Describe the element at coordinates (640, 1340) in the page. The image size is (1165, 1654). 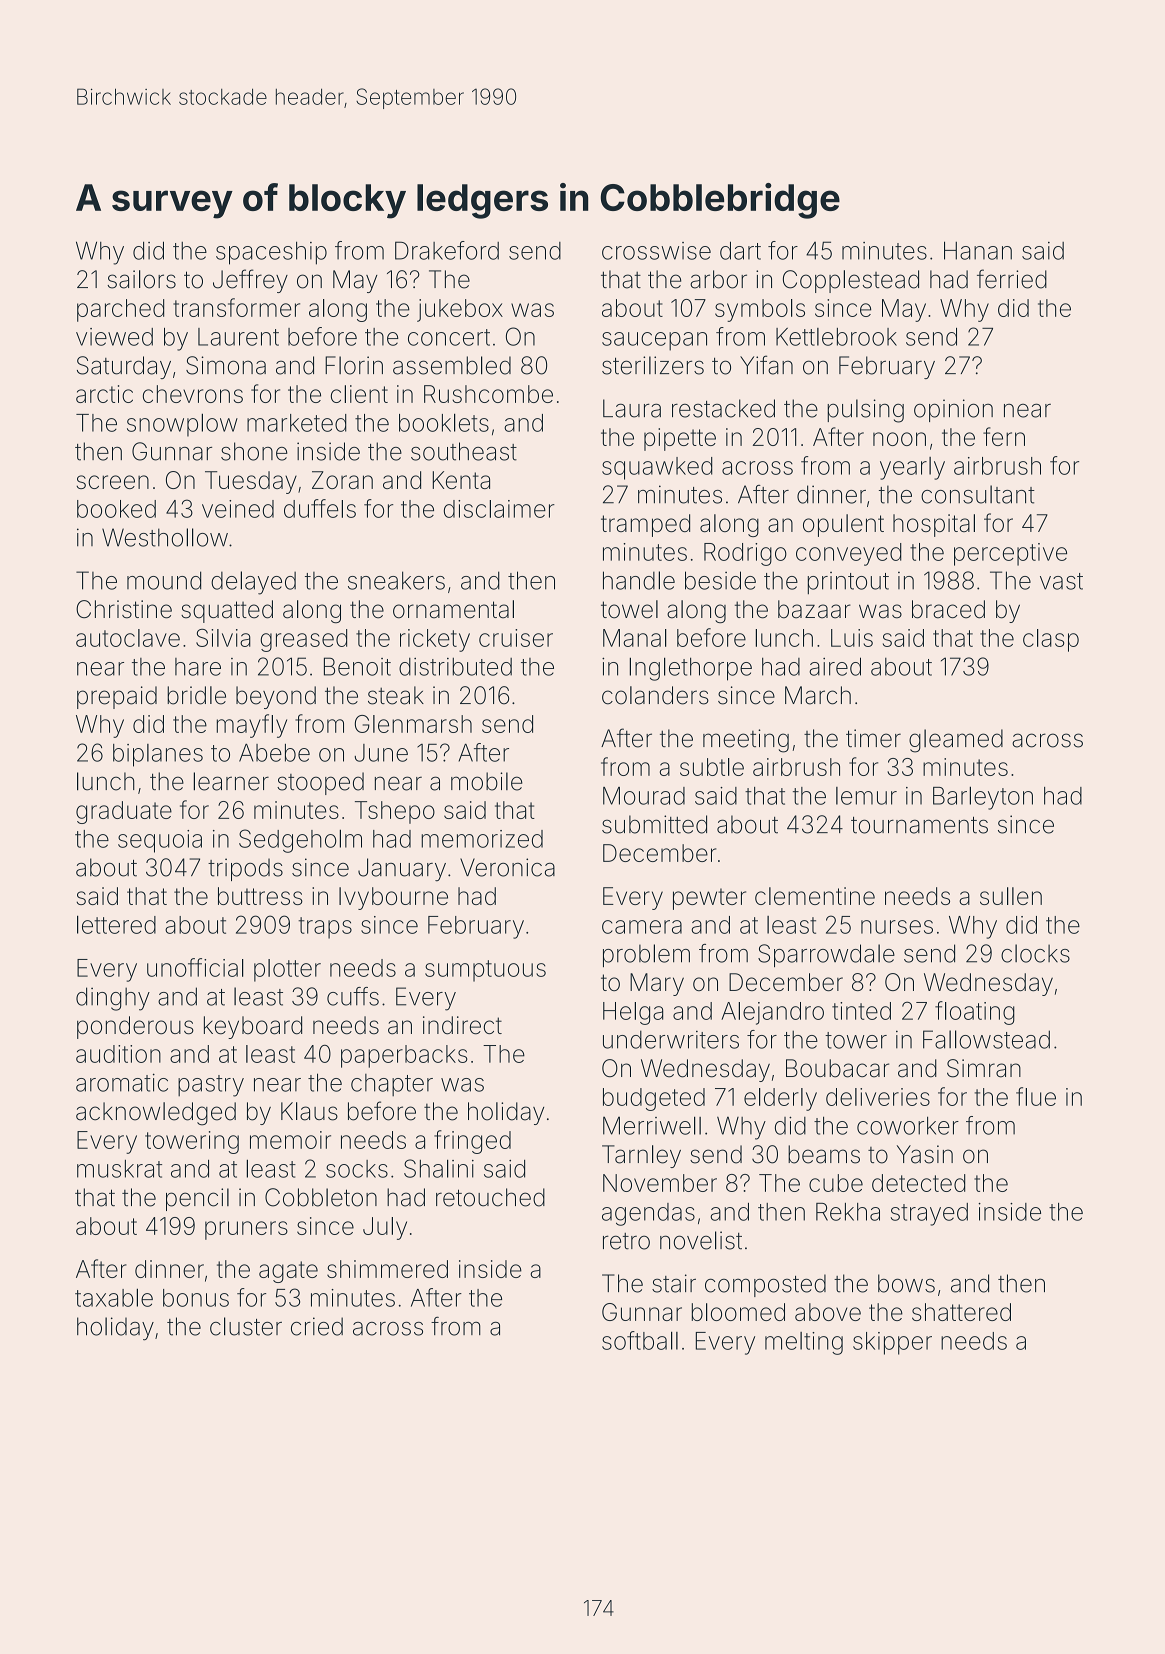
I see `softball` at that location.
